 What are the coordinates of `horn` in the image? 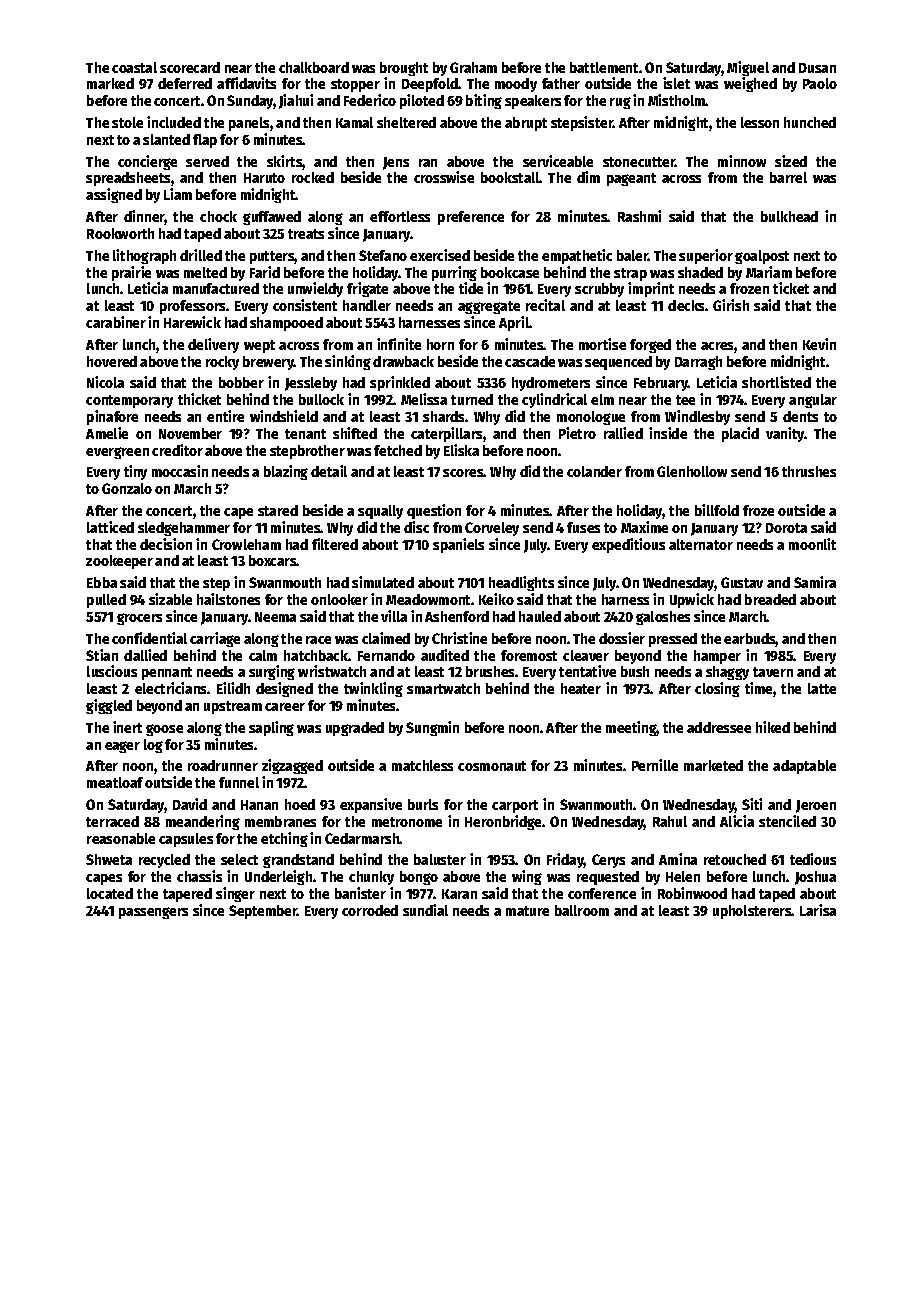 It's located at (440, 344).
